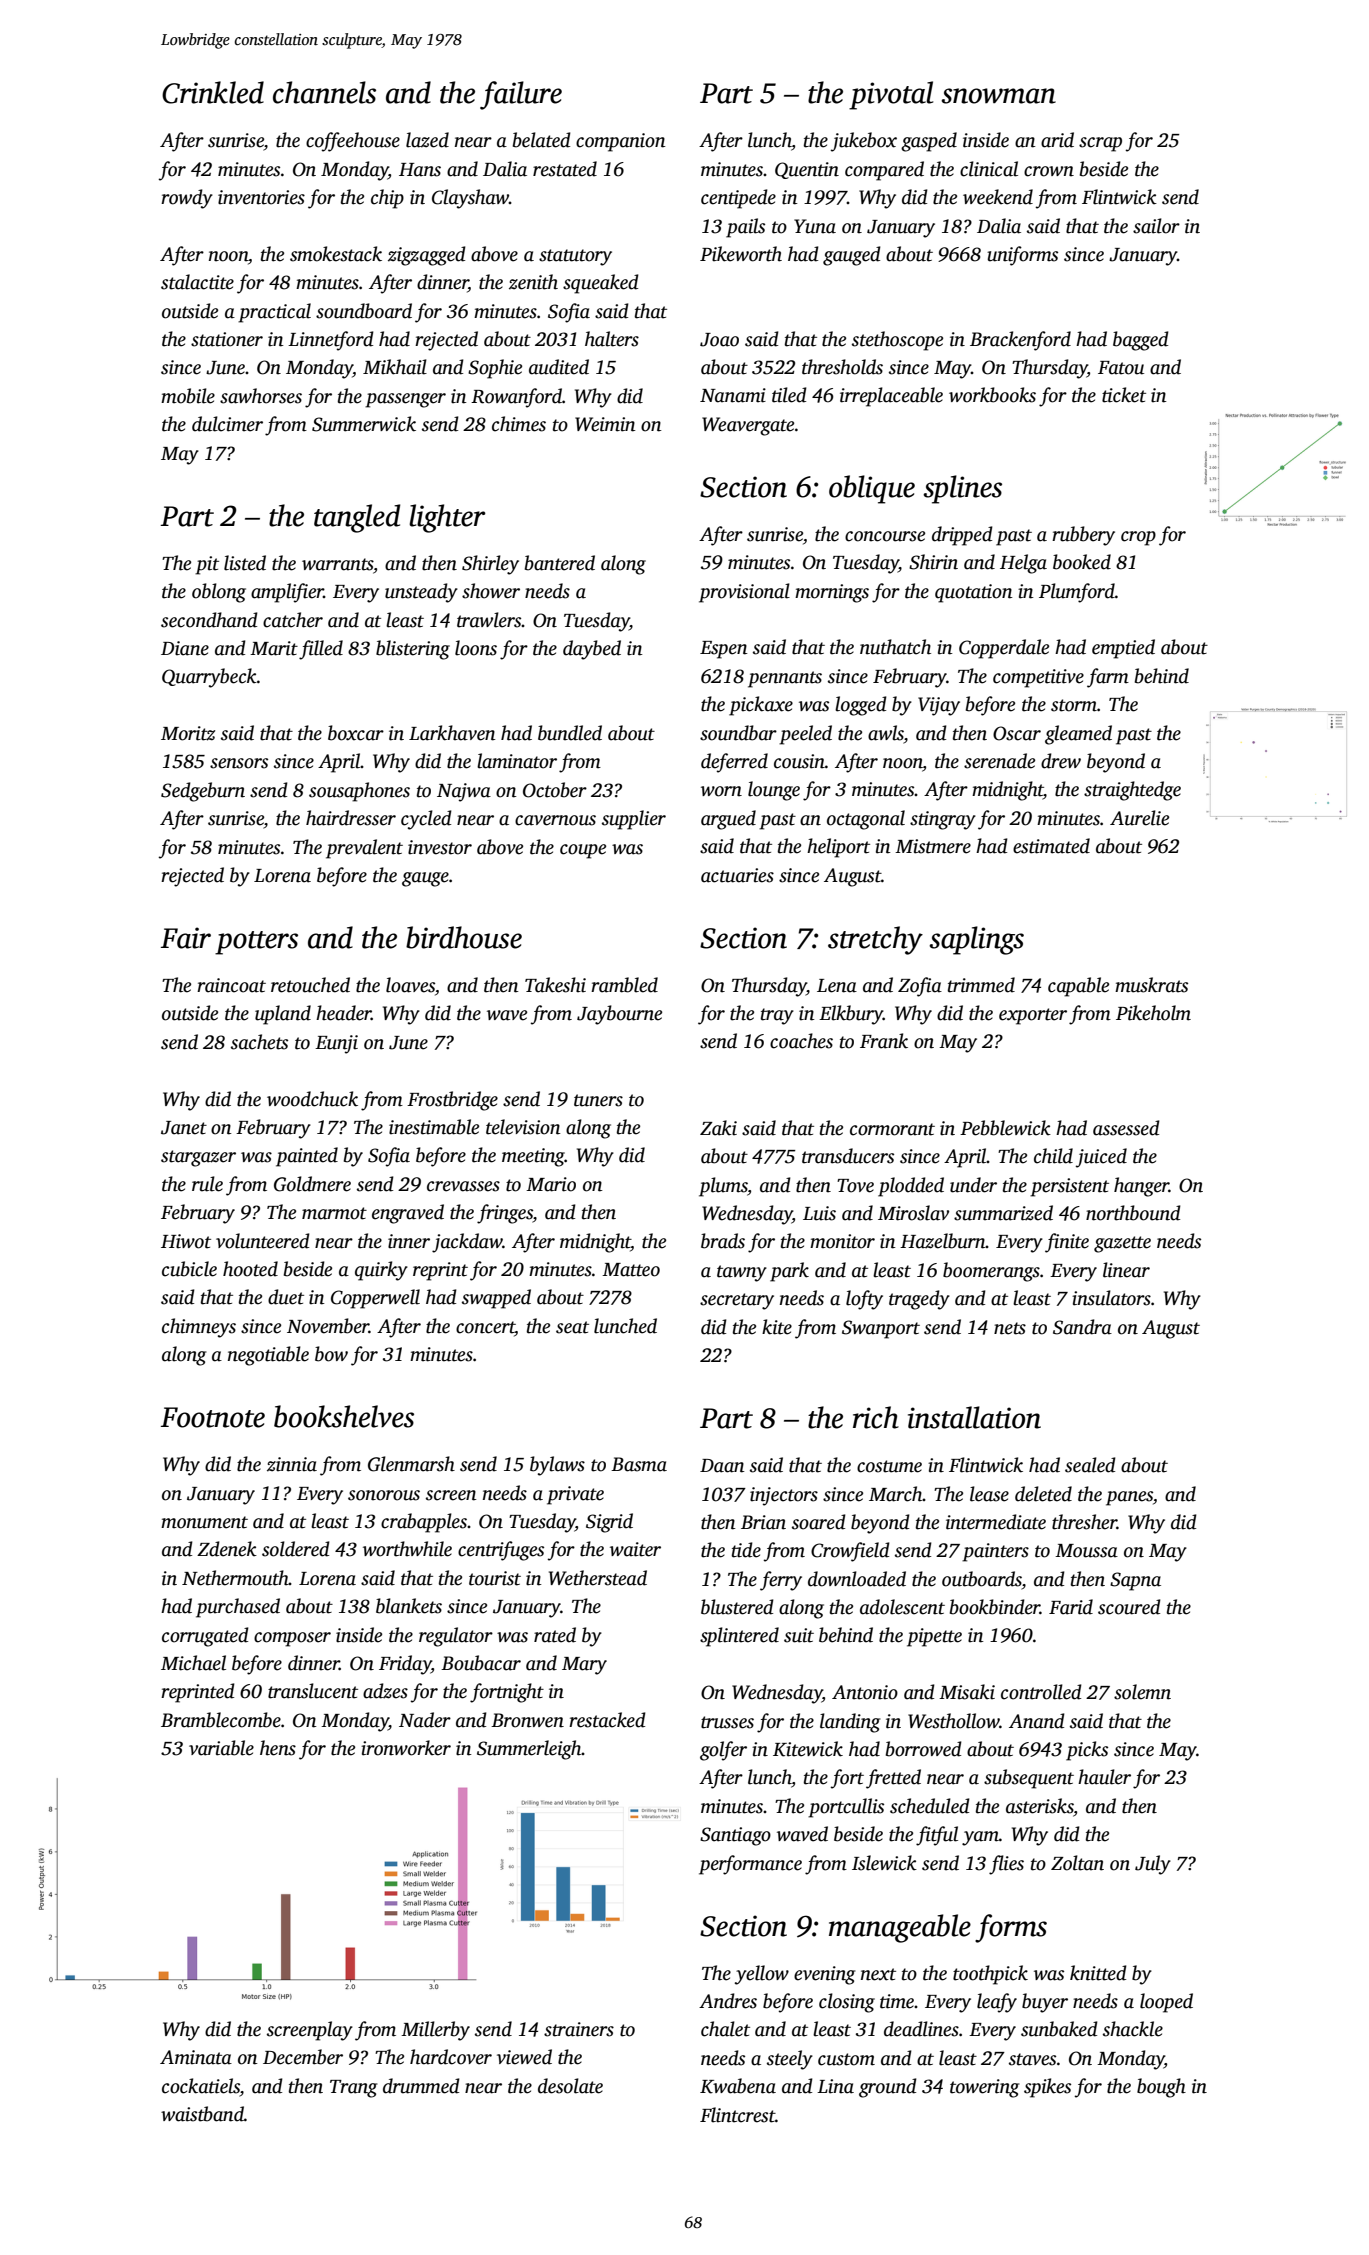 This document has height=2255, width=1369. I want to click on tray, so click(777, 1016).
